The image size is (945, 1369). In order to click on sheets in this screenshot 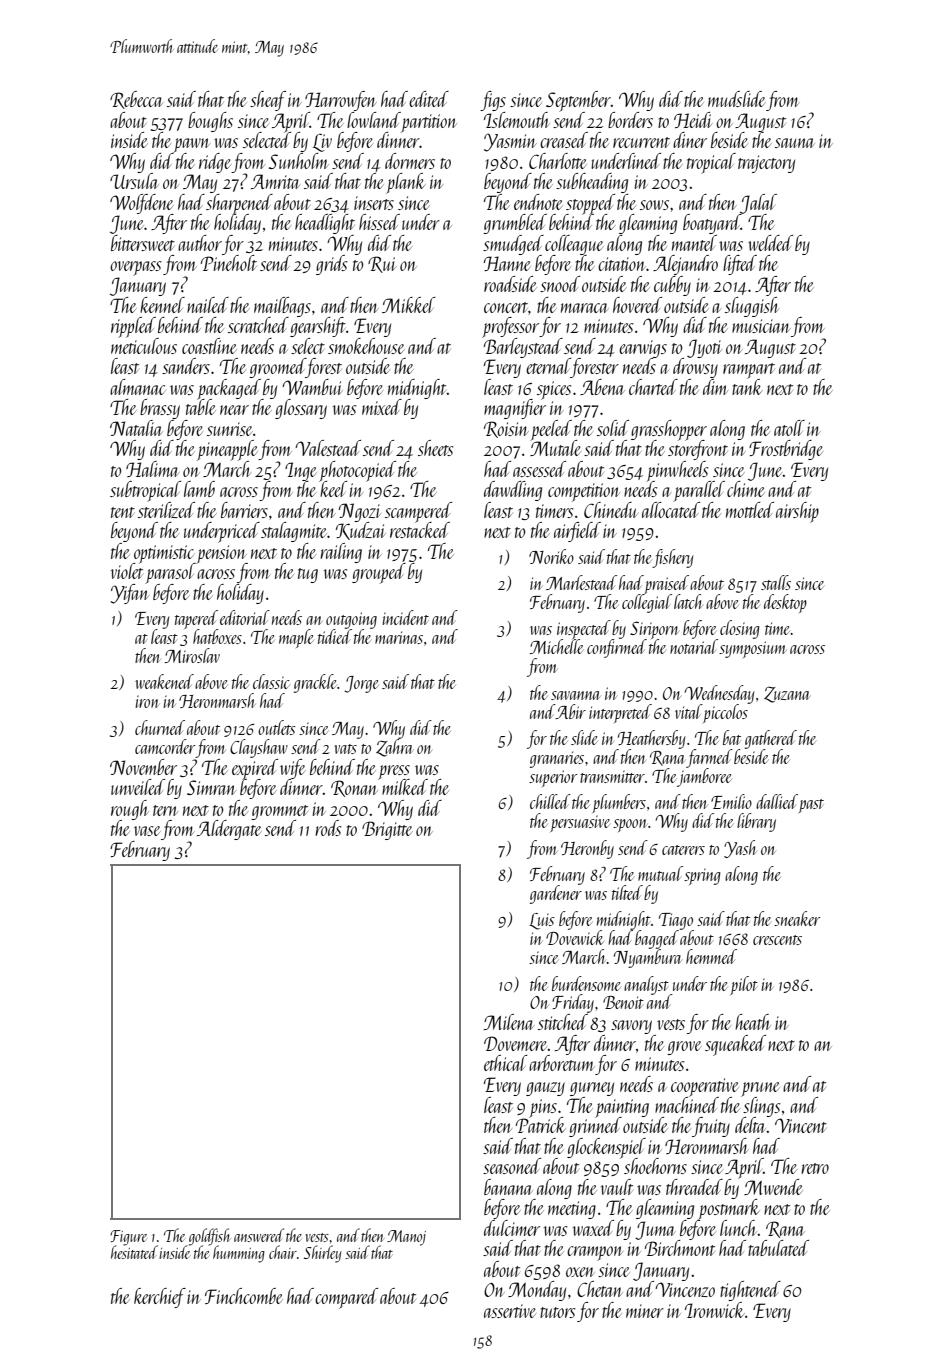, I will do `click(436, 448)`.
